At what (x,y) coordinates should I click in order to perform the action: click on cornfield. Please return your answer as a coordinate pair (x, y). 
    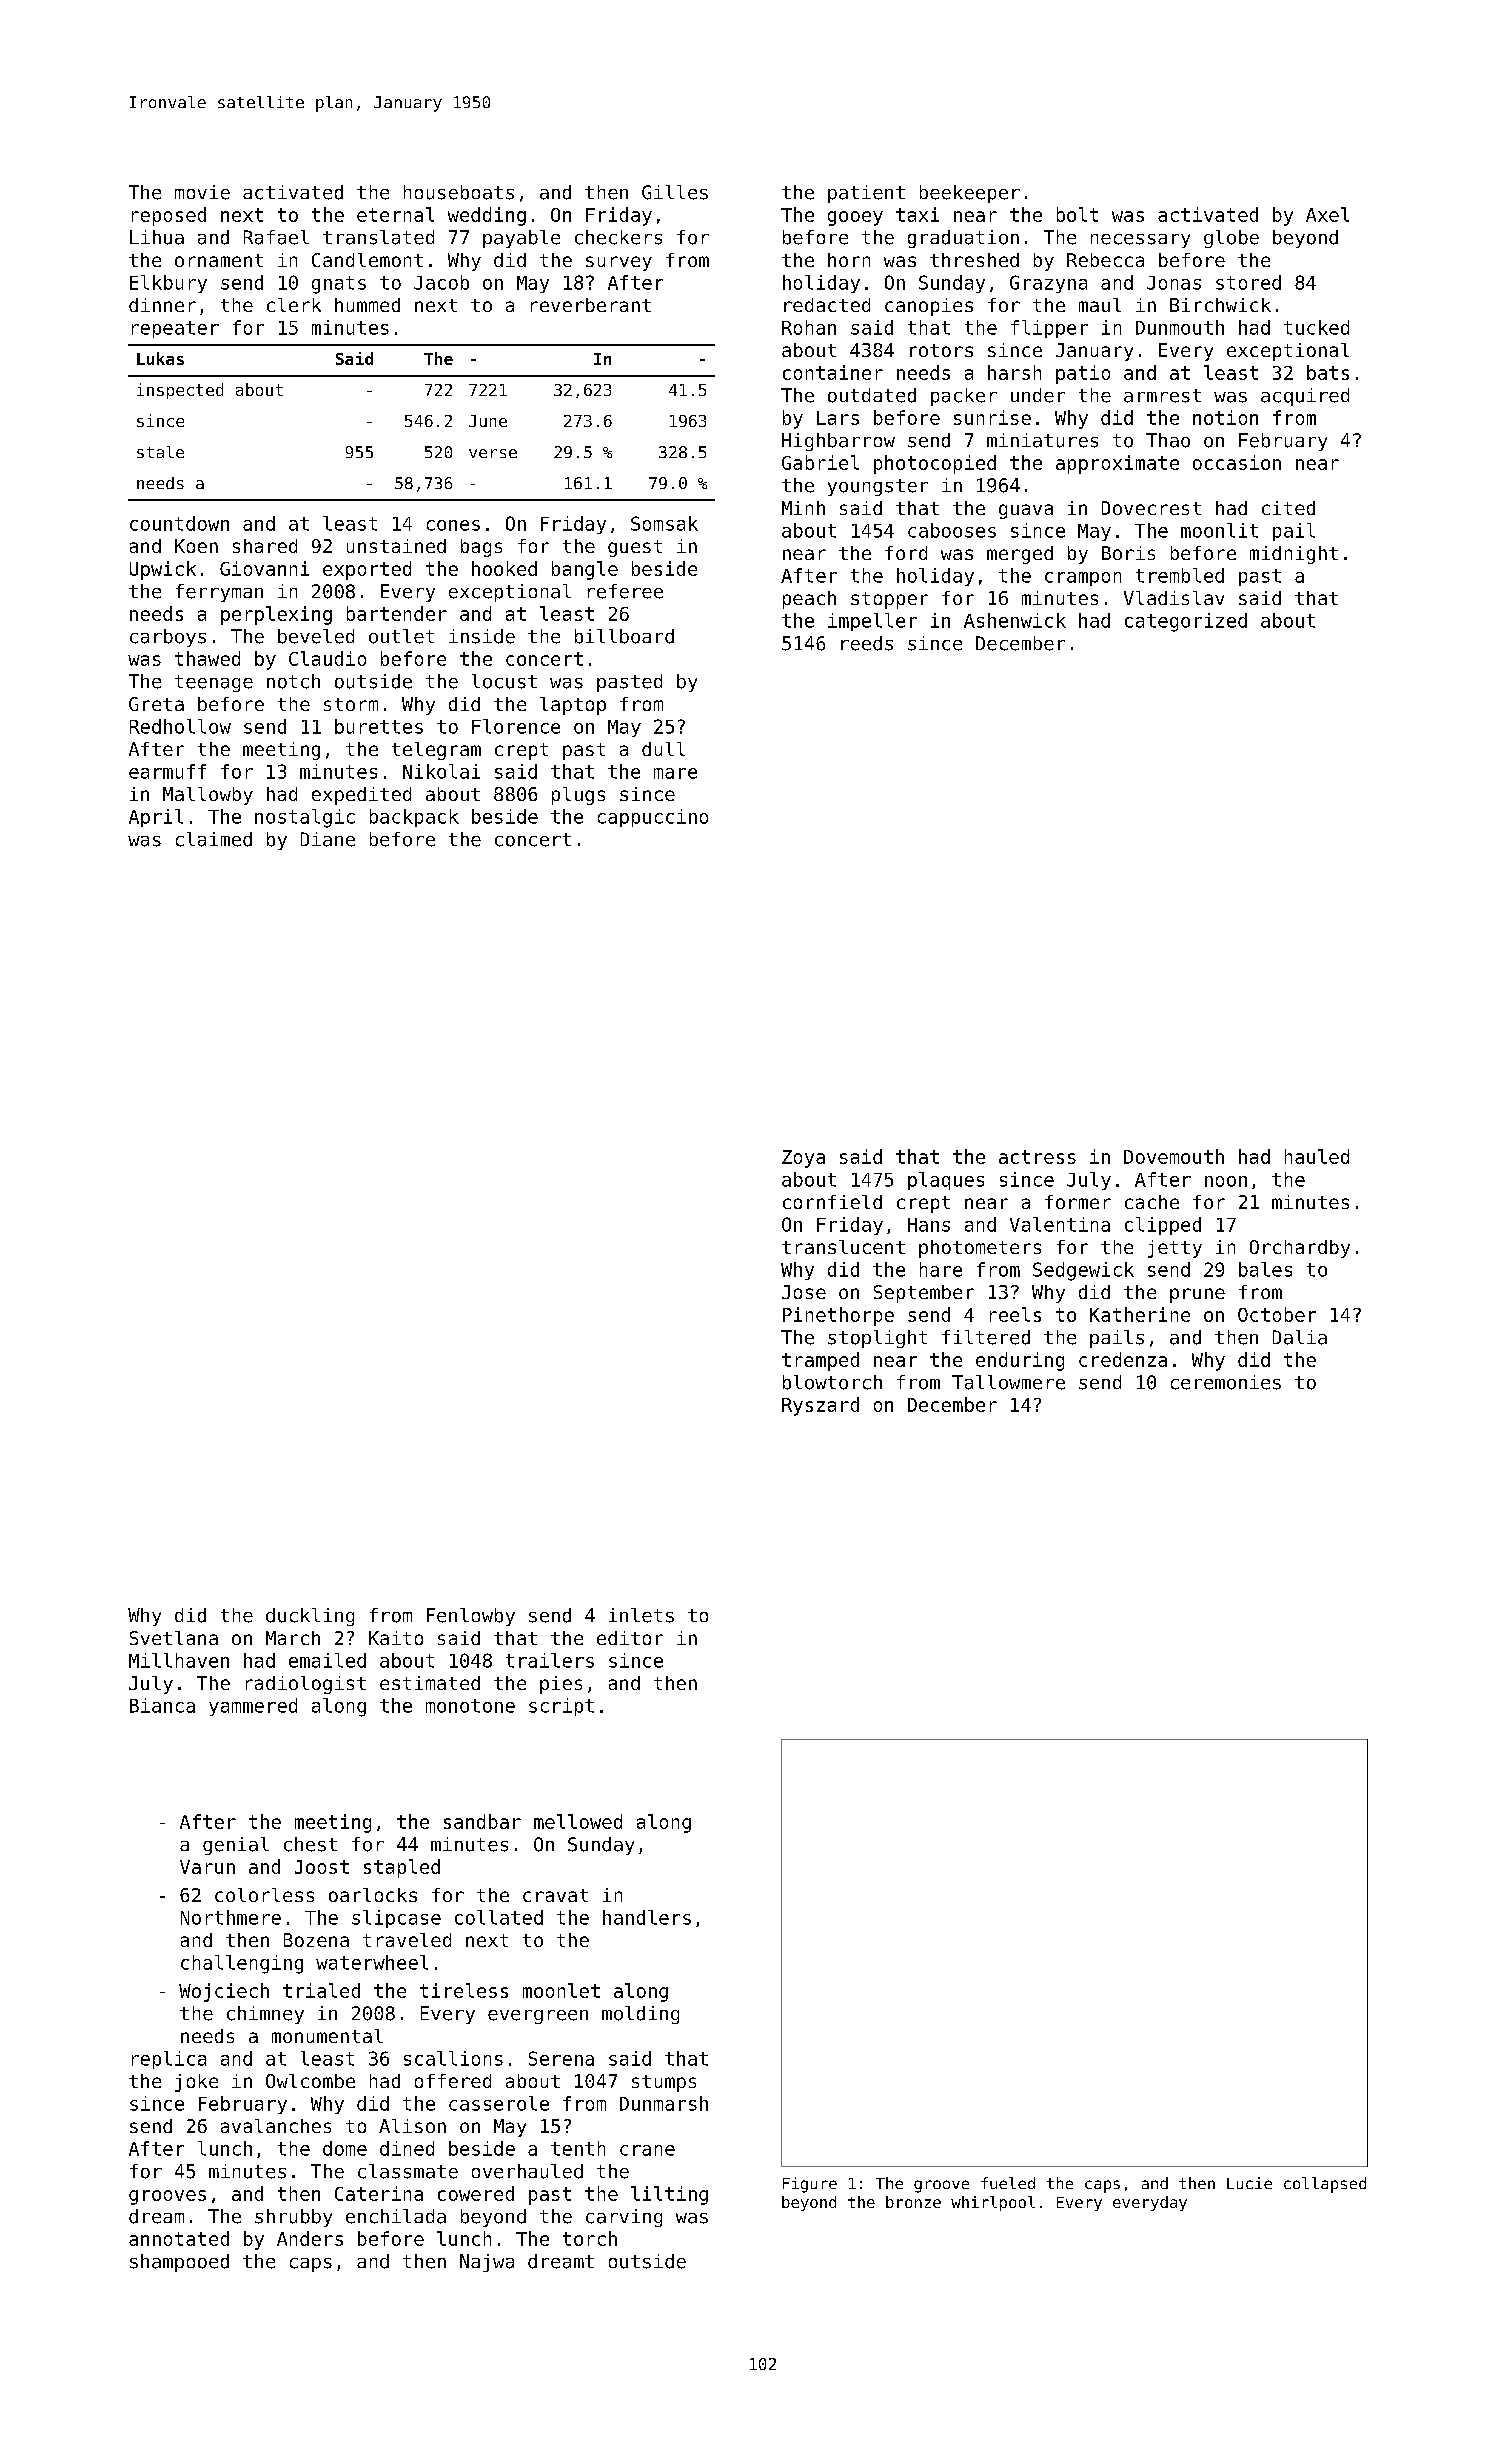
    Looking at the image, I should click on (832, 1202).
